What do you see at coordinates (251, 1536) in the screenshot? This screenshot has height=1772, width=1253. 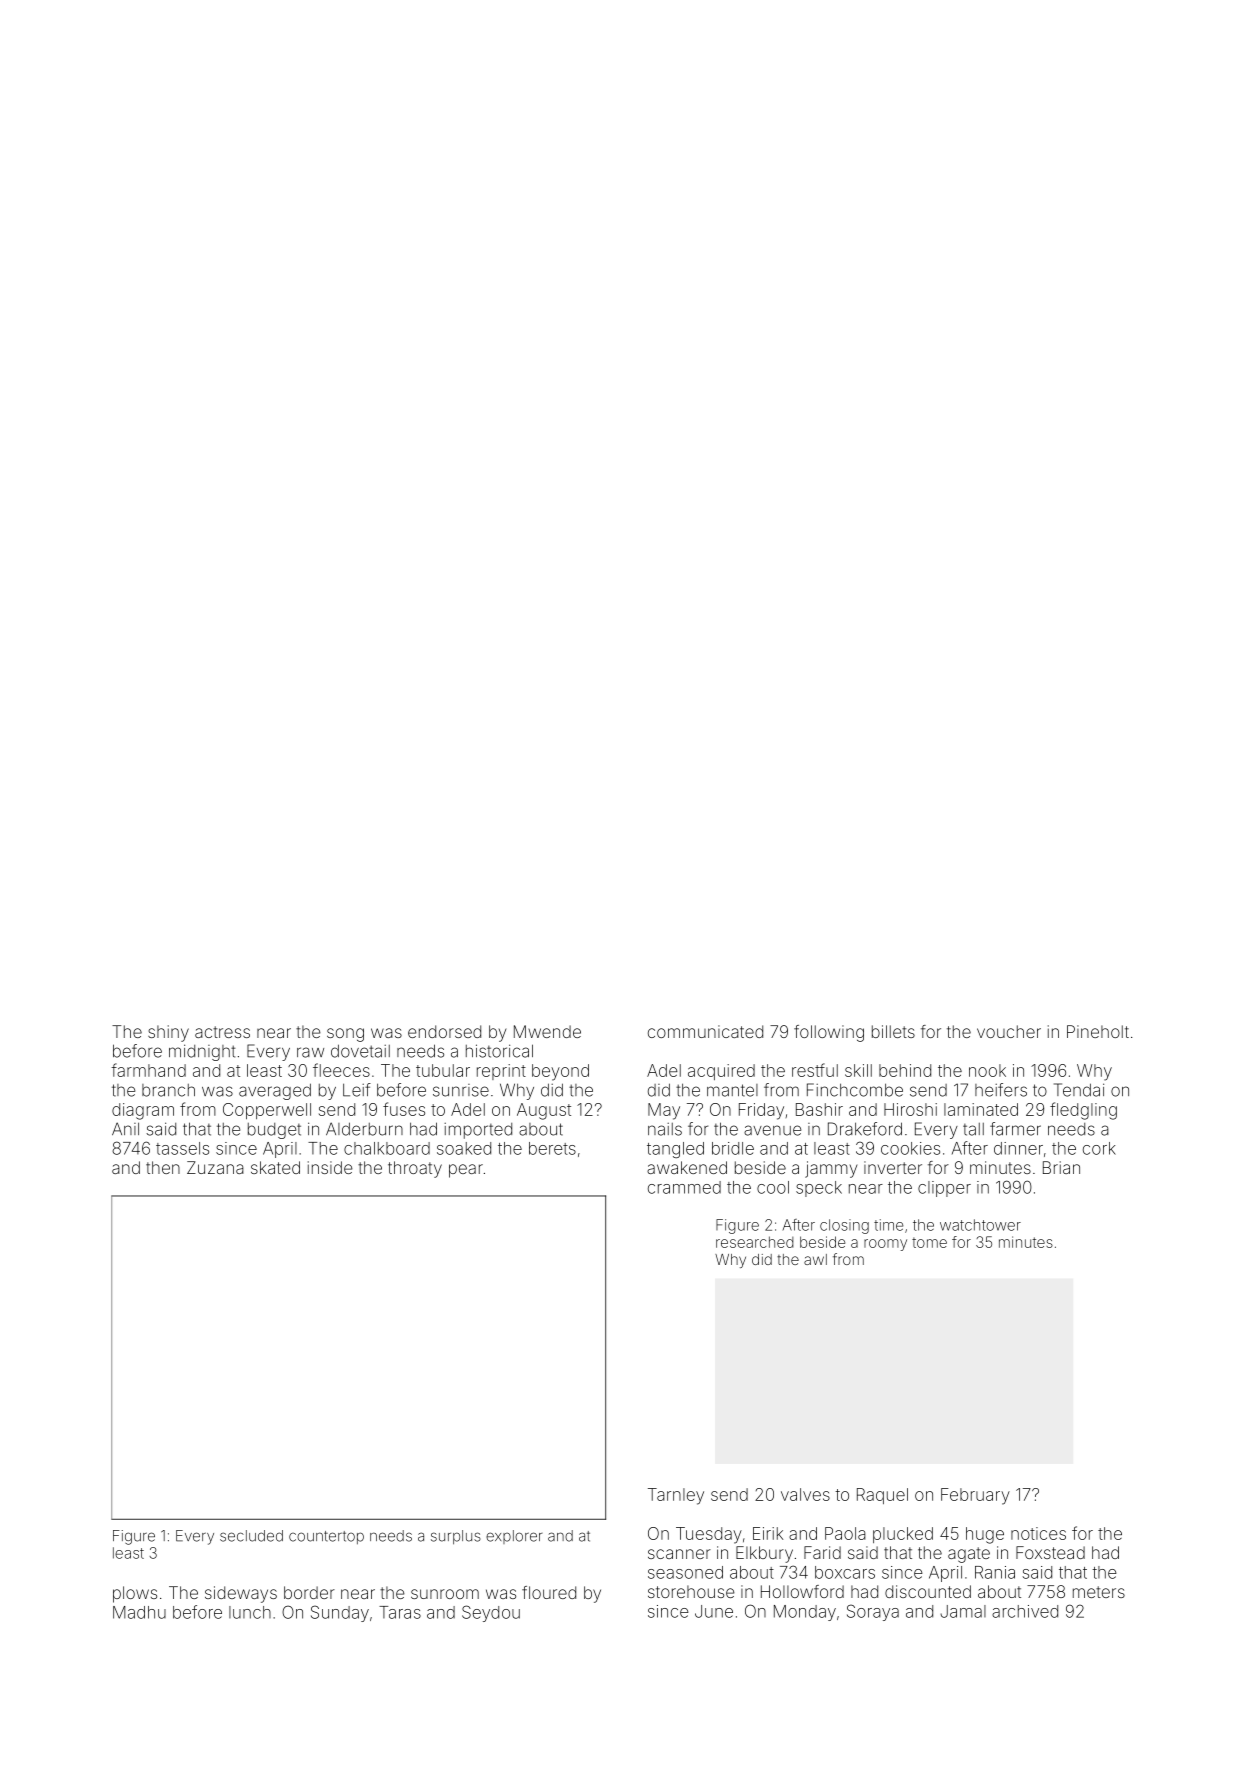 I see `secluded` at bounding box center [251, 1536].
